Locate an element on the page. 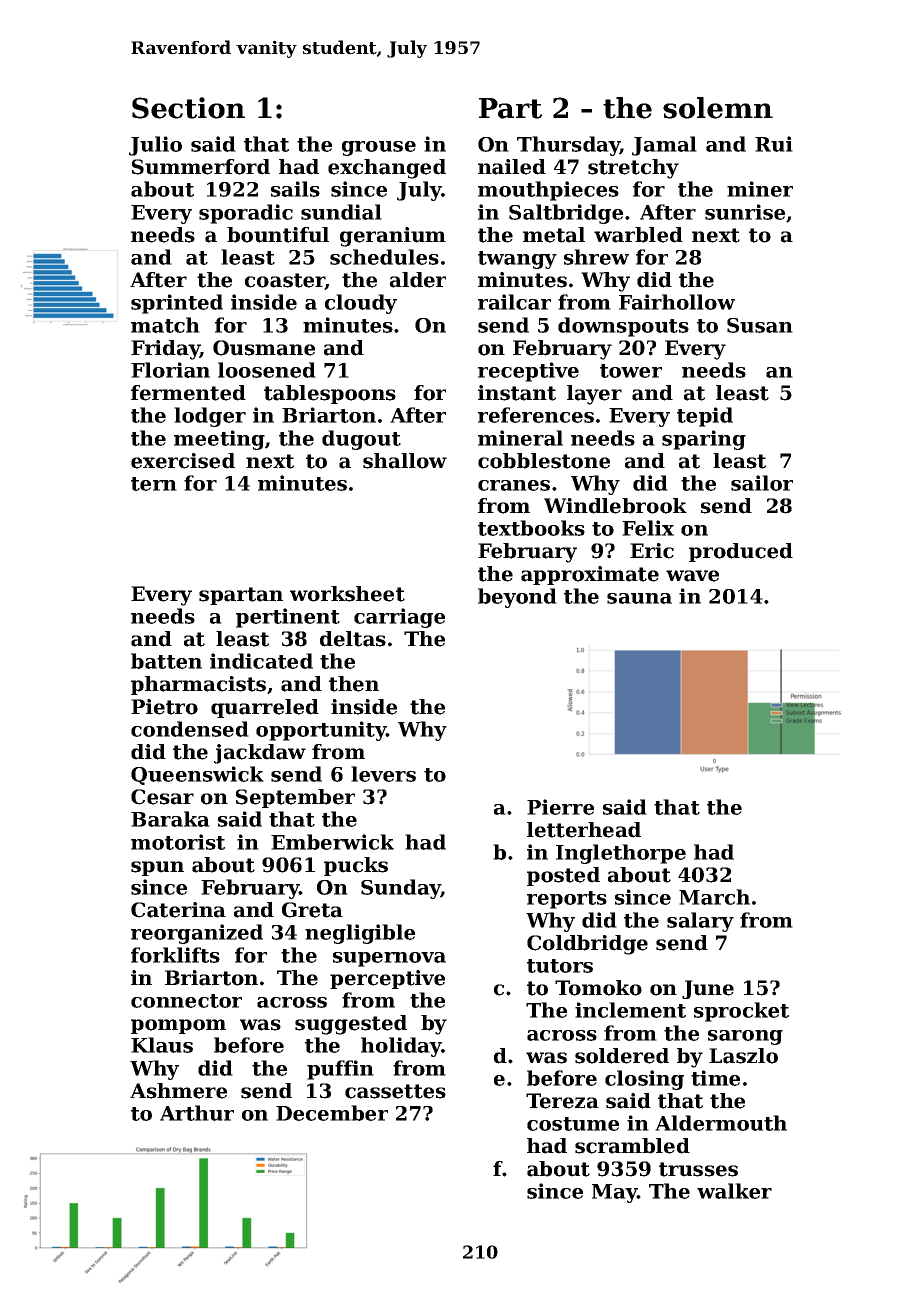  salary is located at coordinates (700, 922).
